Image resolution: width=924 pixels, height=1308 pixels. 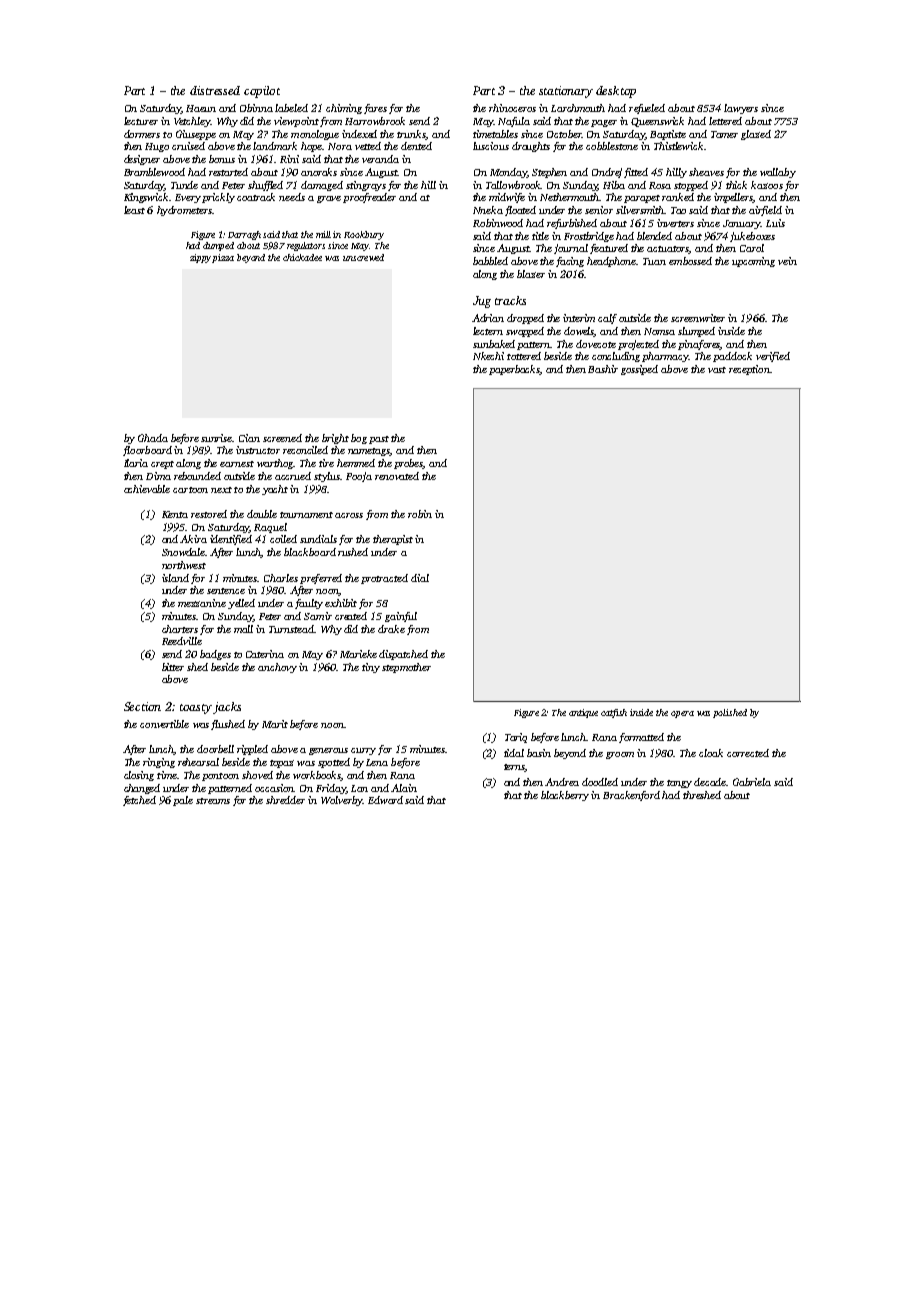 What do you see at coordinates (183, 801) in the screenshot?
I see `pale` at bounding box center [183, 801].
